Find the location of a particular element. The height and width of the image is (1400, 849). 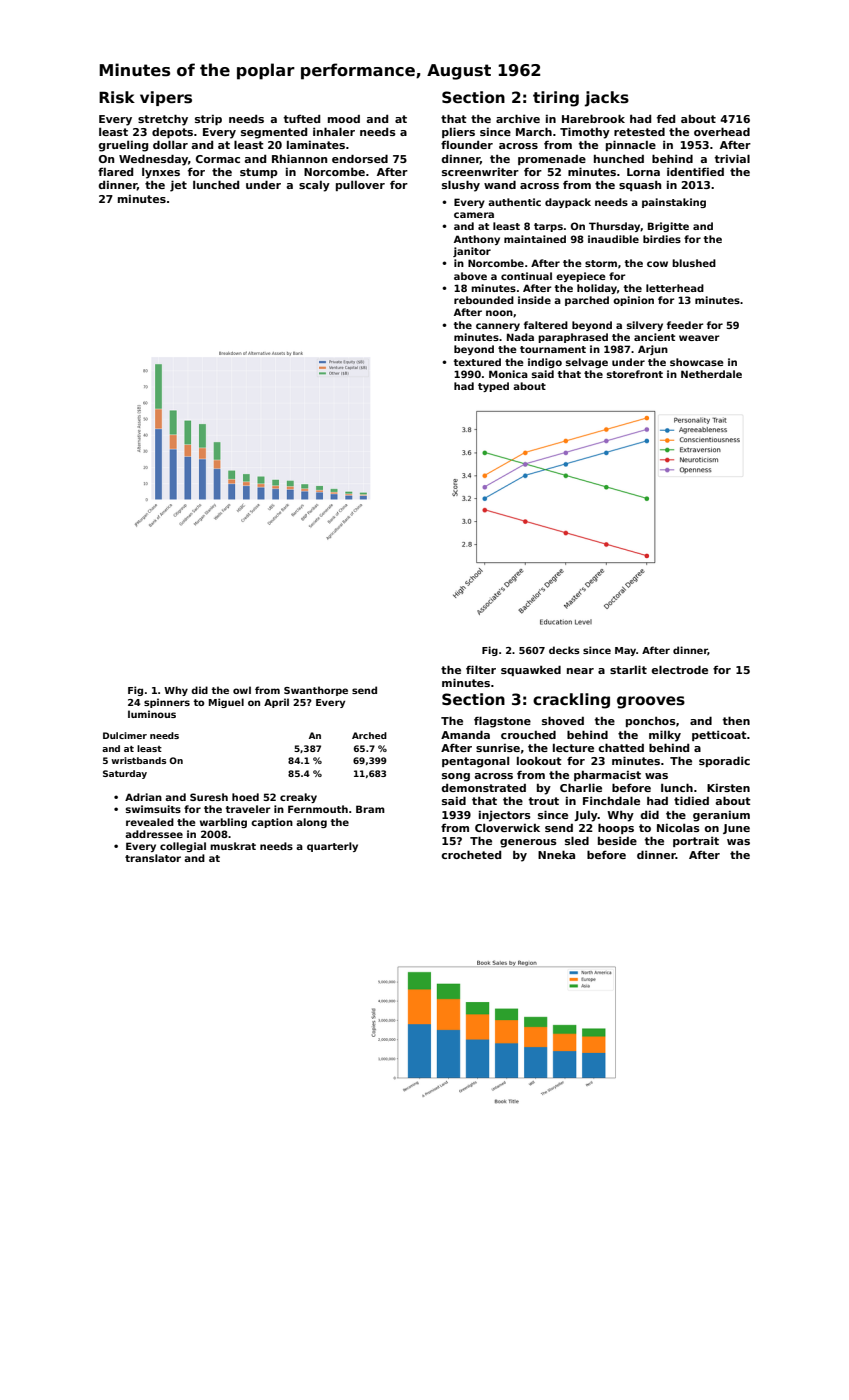

retested is located at coordinates (639, 131).
